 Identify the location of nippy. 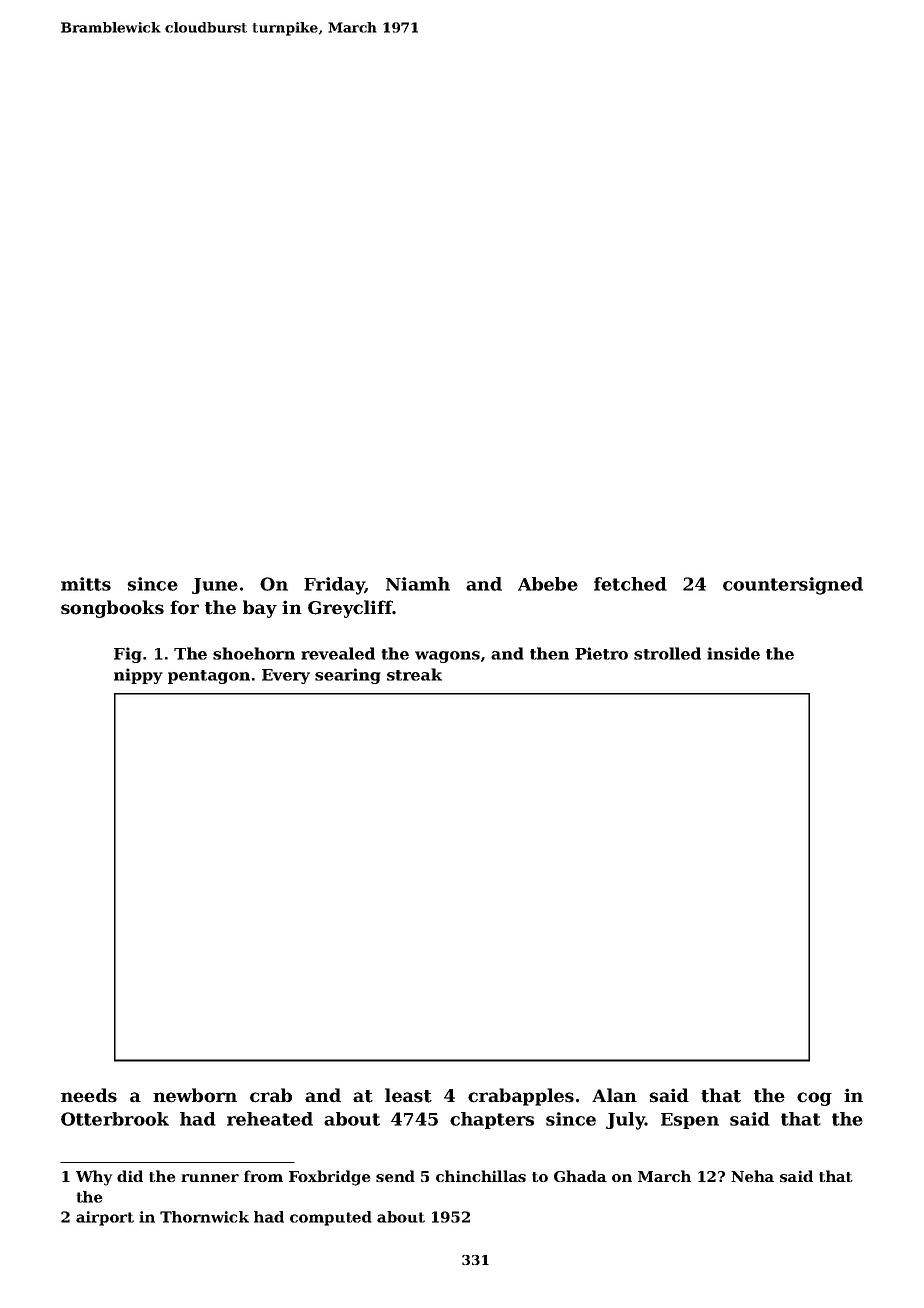
(138, 676).
